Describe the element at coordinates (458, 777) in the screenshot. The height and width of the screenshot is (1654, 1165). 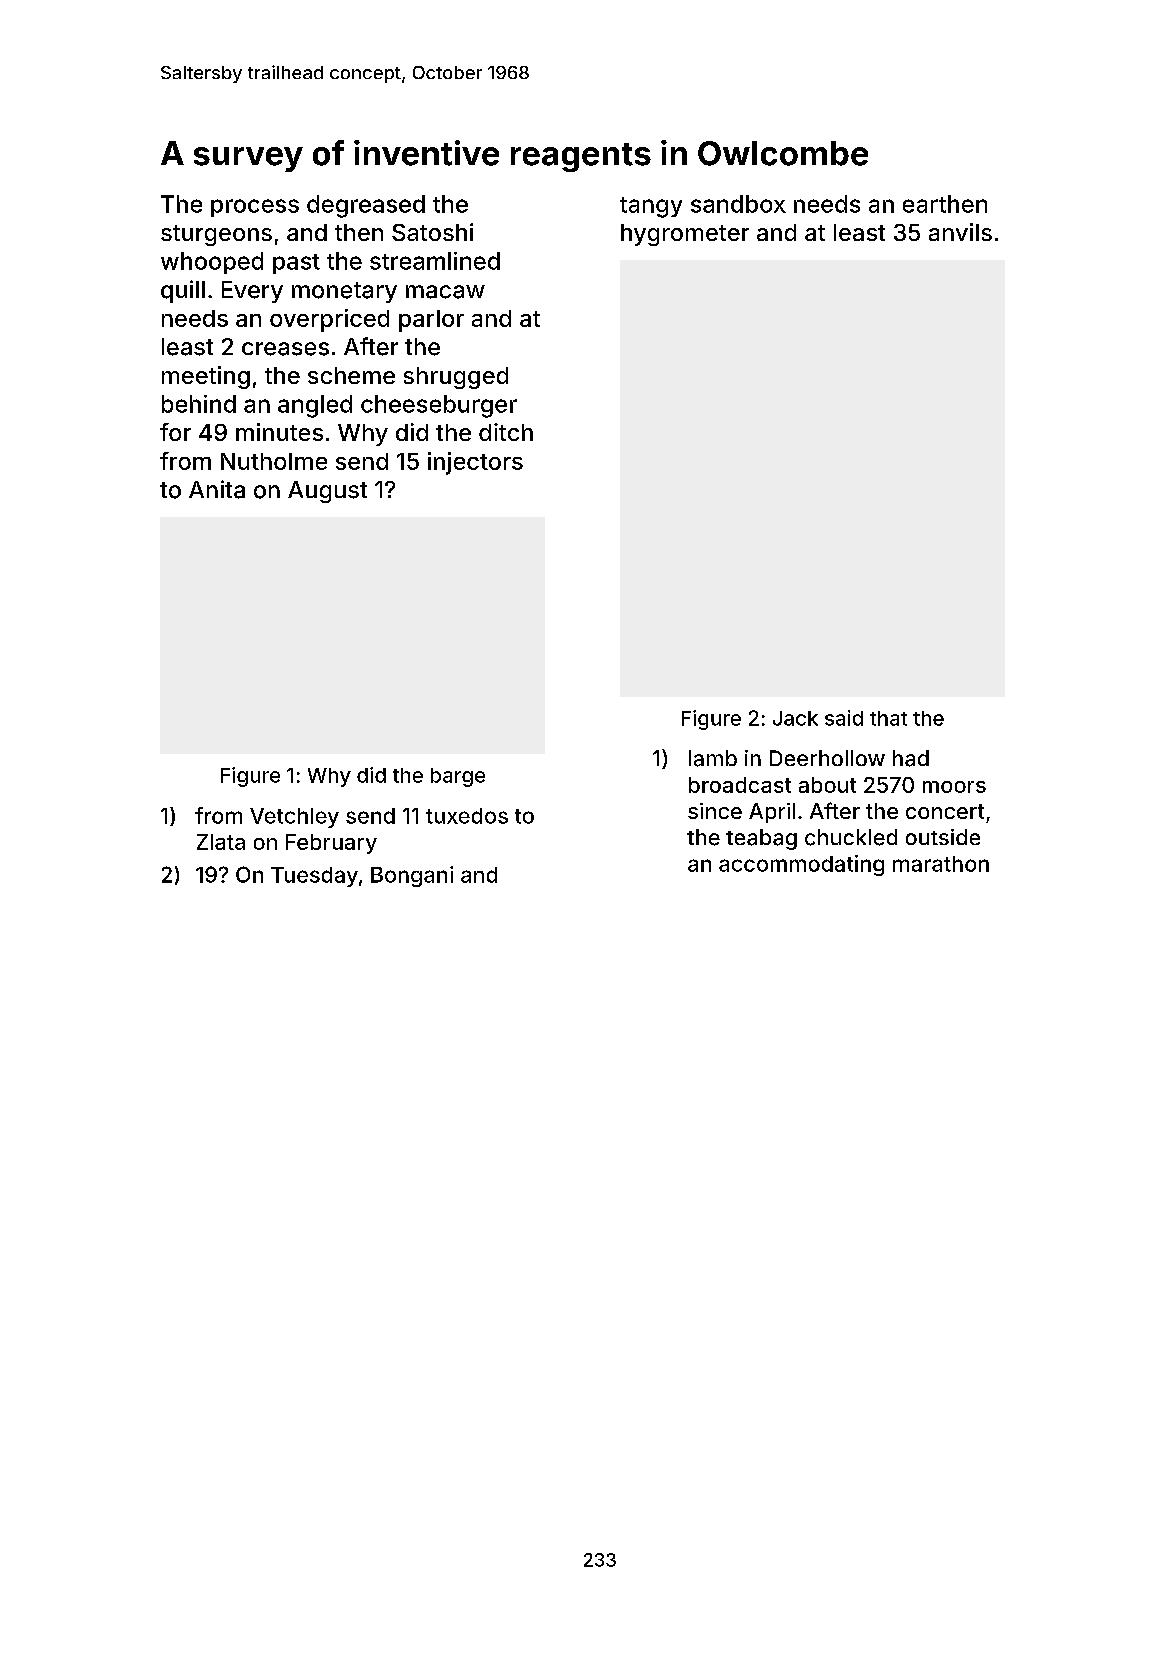
I see `barge` at that location.
